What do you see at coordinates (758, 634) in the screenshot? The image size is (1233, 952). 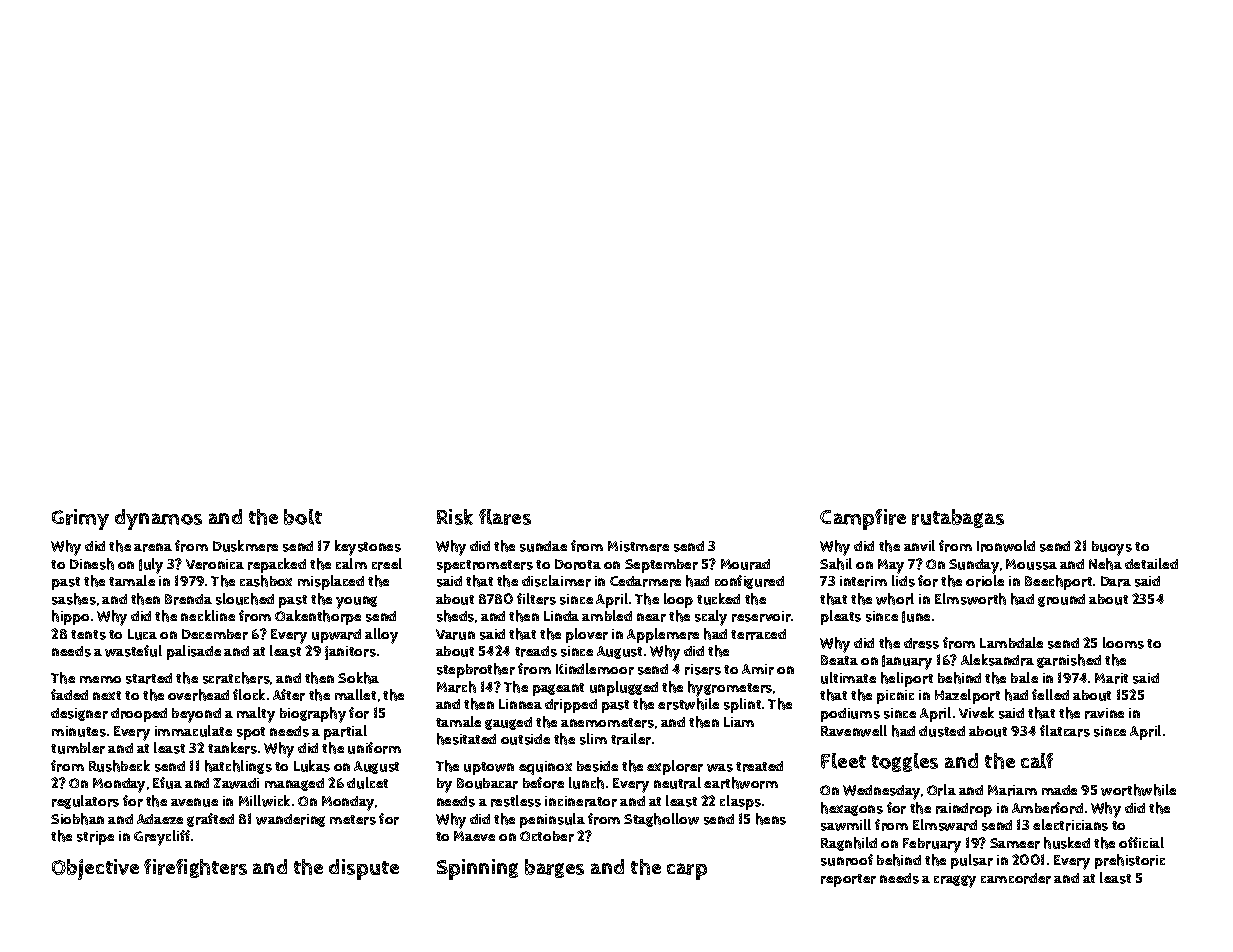 I see `terraced` at bounding box center [758, 634].
